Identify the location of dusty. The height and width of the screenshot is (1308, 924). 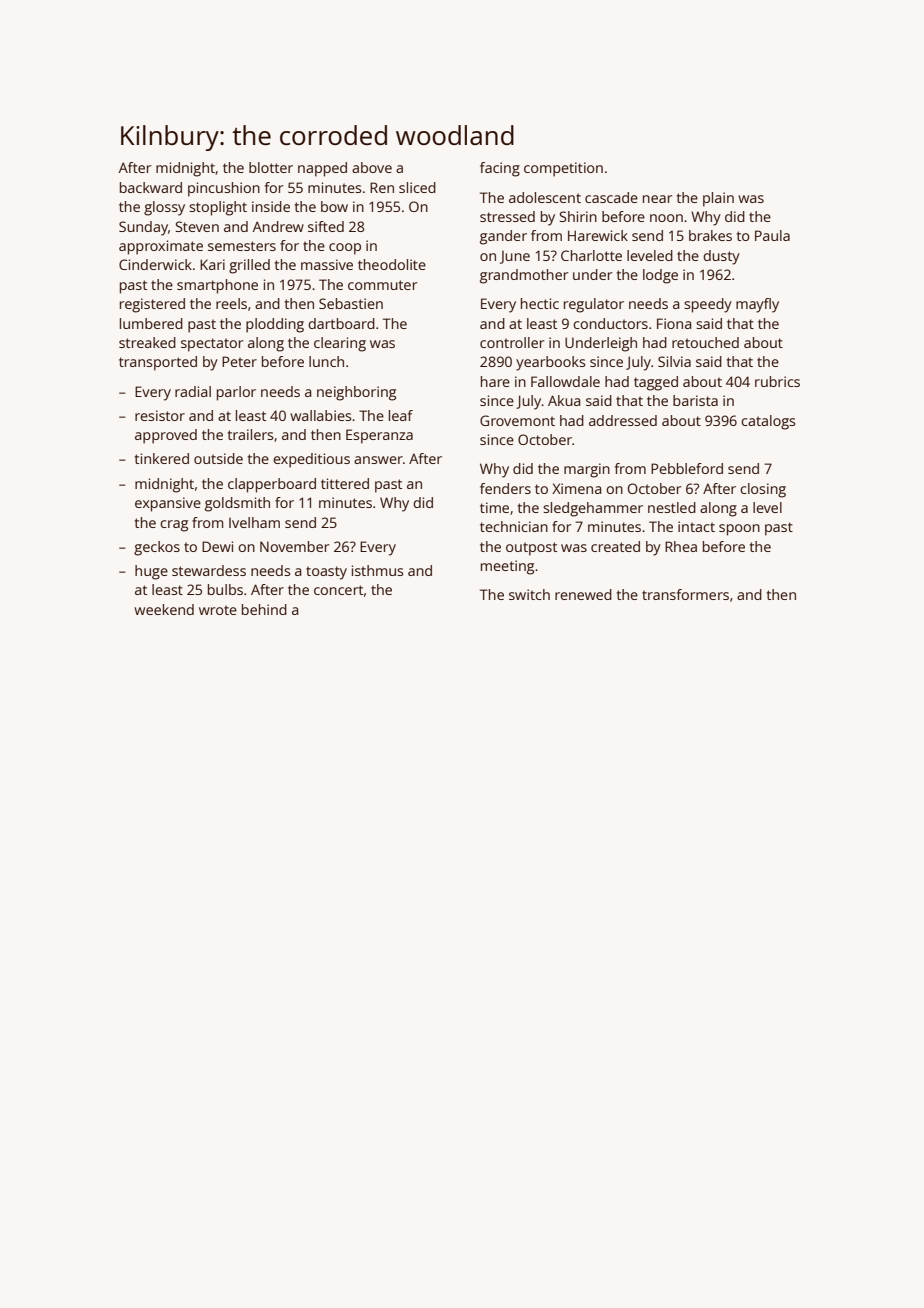
(721, 257).
